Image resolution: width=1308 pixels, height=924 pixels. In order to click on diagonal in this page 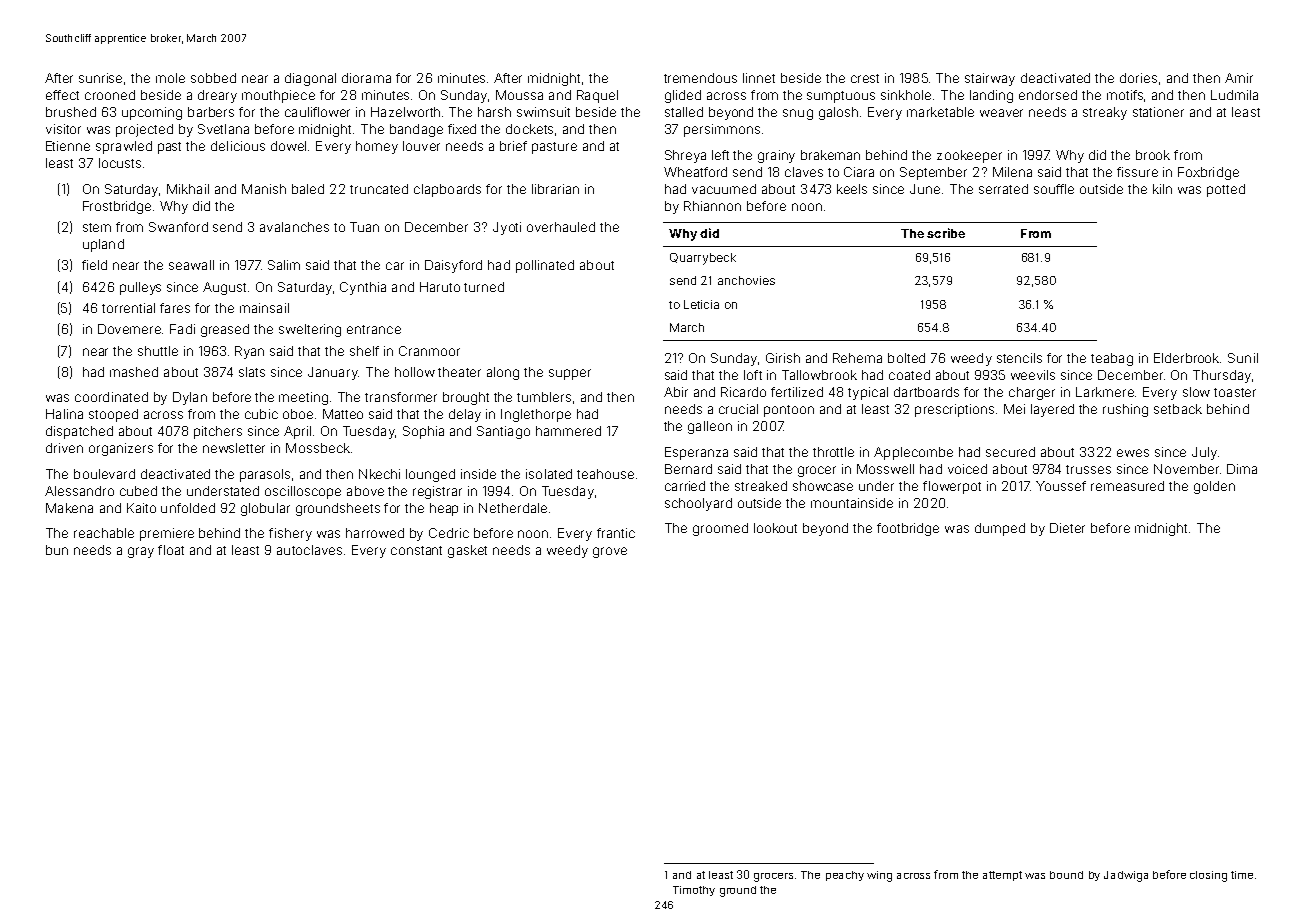, I will do `click(310, 79)`.
